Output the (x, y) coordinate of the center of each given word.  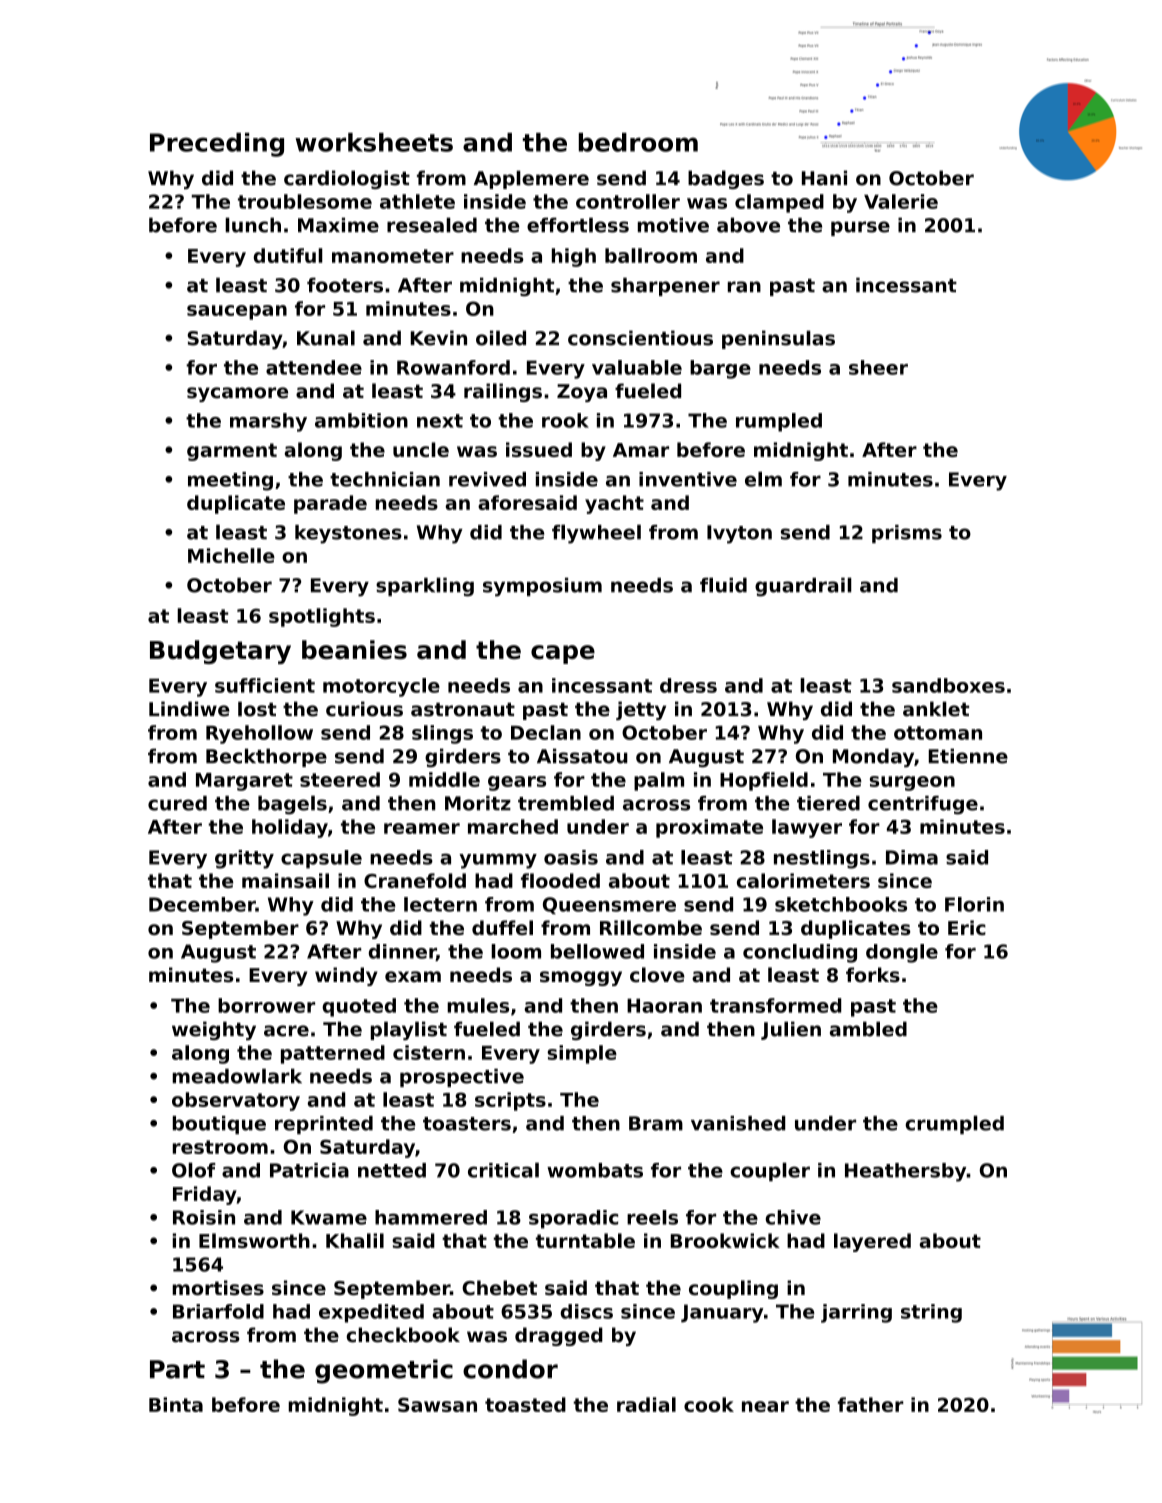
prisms (907, 534)
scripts (510, 1101)
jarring (856, 1313)
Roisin (204, 1217)
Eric (967, 927)
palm (659, 781)
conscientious (640, 338)
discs (586, 1311)
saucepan (237, 312)
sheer (878, 367)
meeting (230, 481)
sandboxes (948, 685)
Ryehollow (259, 734)
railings (503, 392)
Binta (176, 1404)
